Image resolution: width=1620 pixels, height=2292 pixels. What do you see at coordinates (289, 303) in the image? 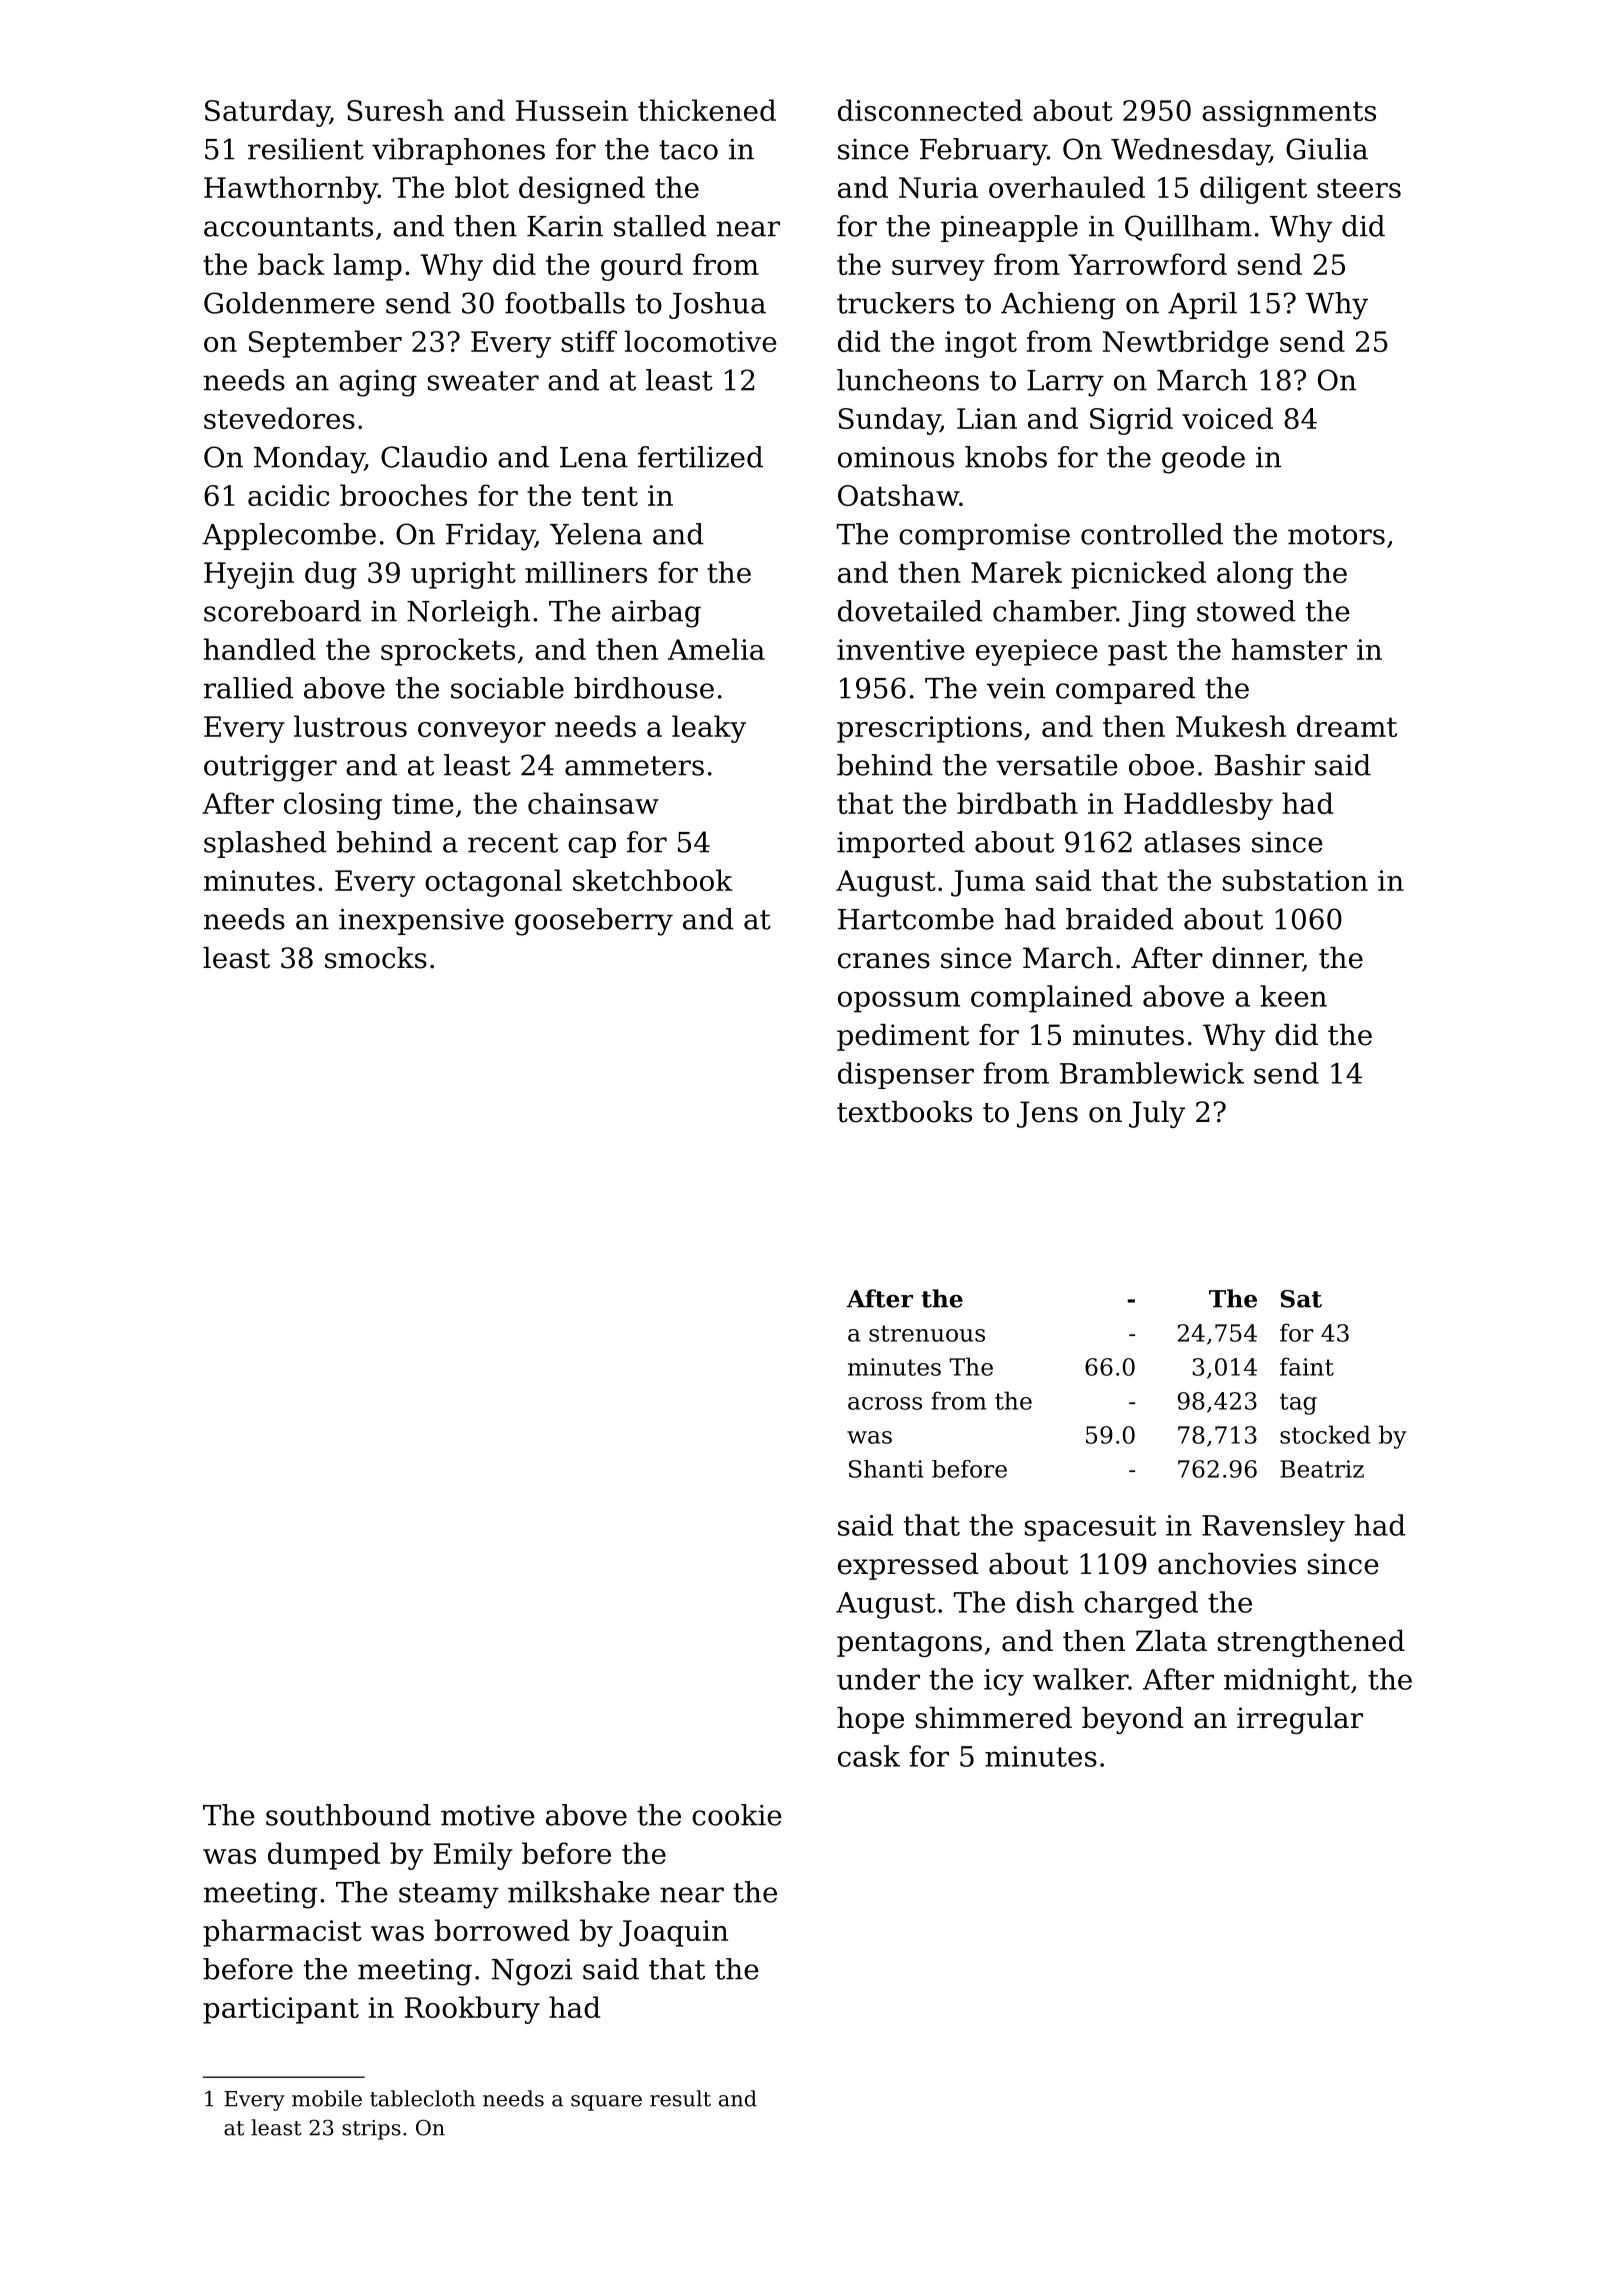
I see `Goldenmere` at bounding box center [289, 303].
